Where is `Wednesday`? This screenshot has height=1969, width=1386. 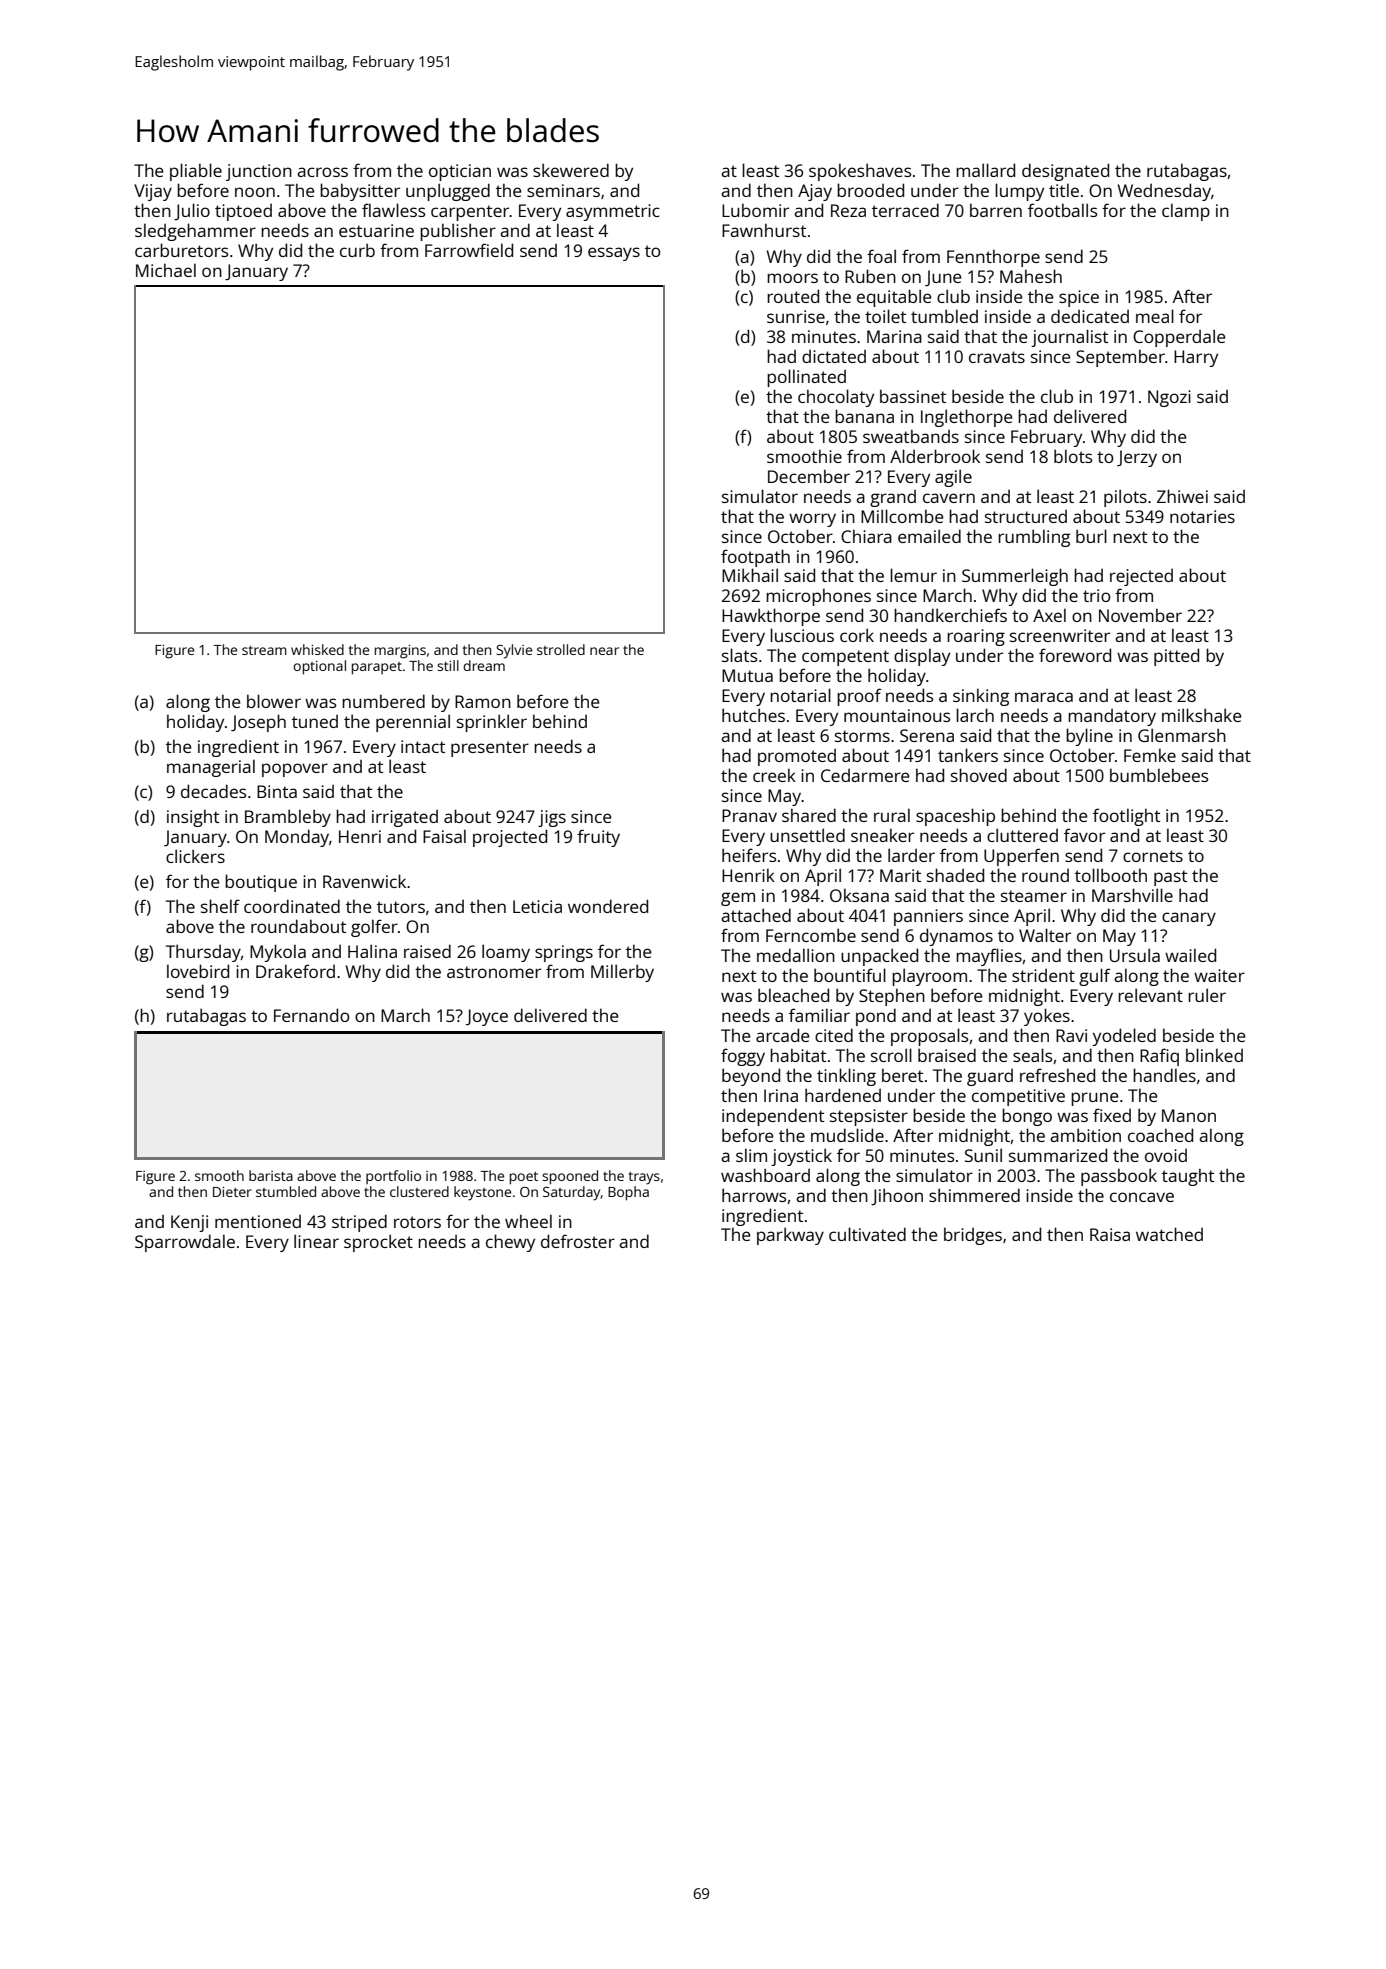 Wednesday is located at coordinates (1164, 192).
